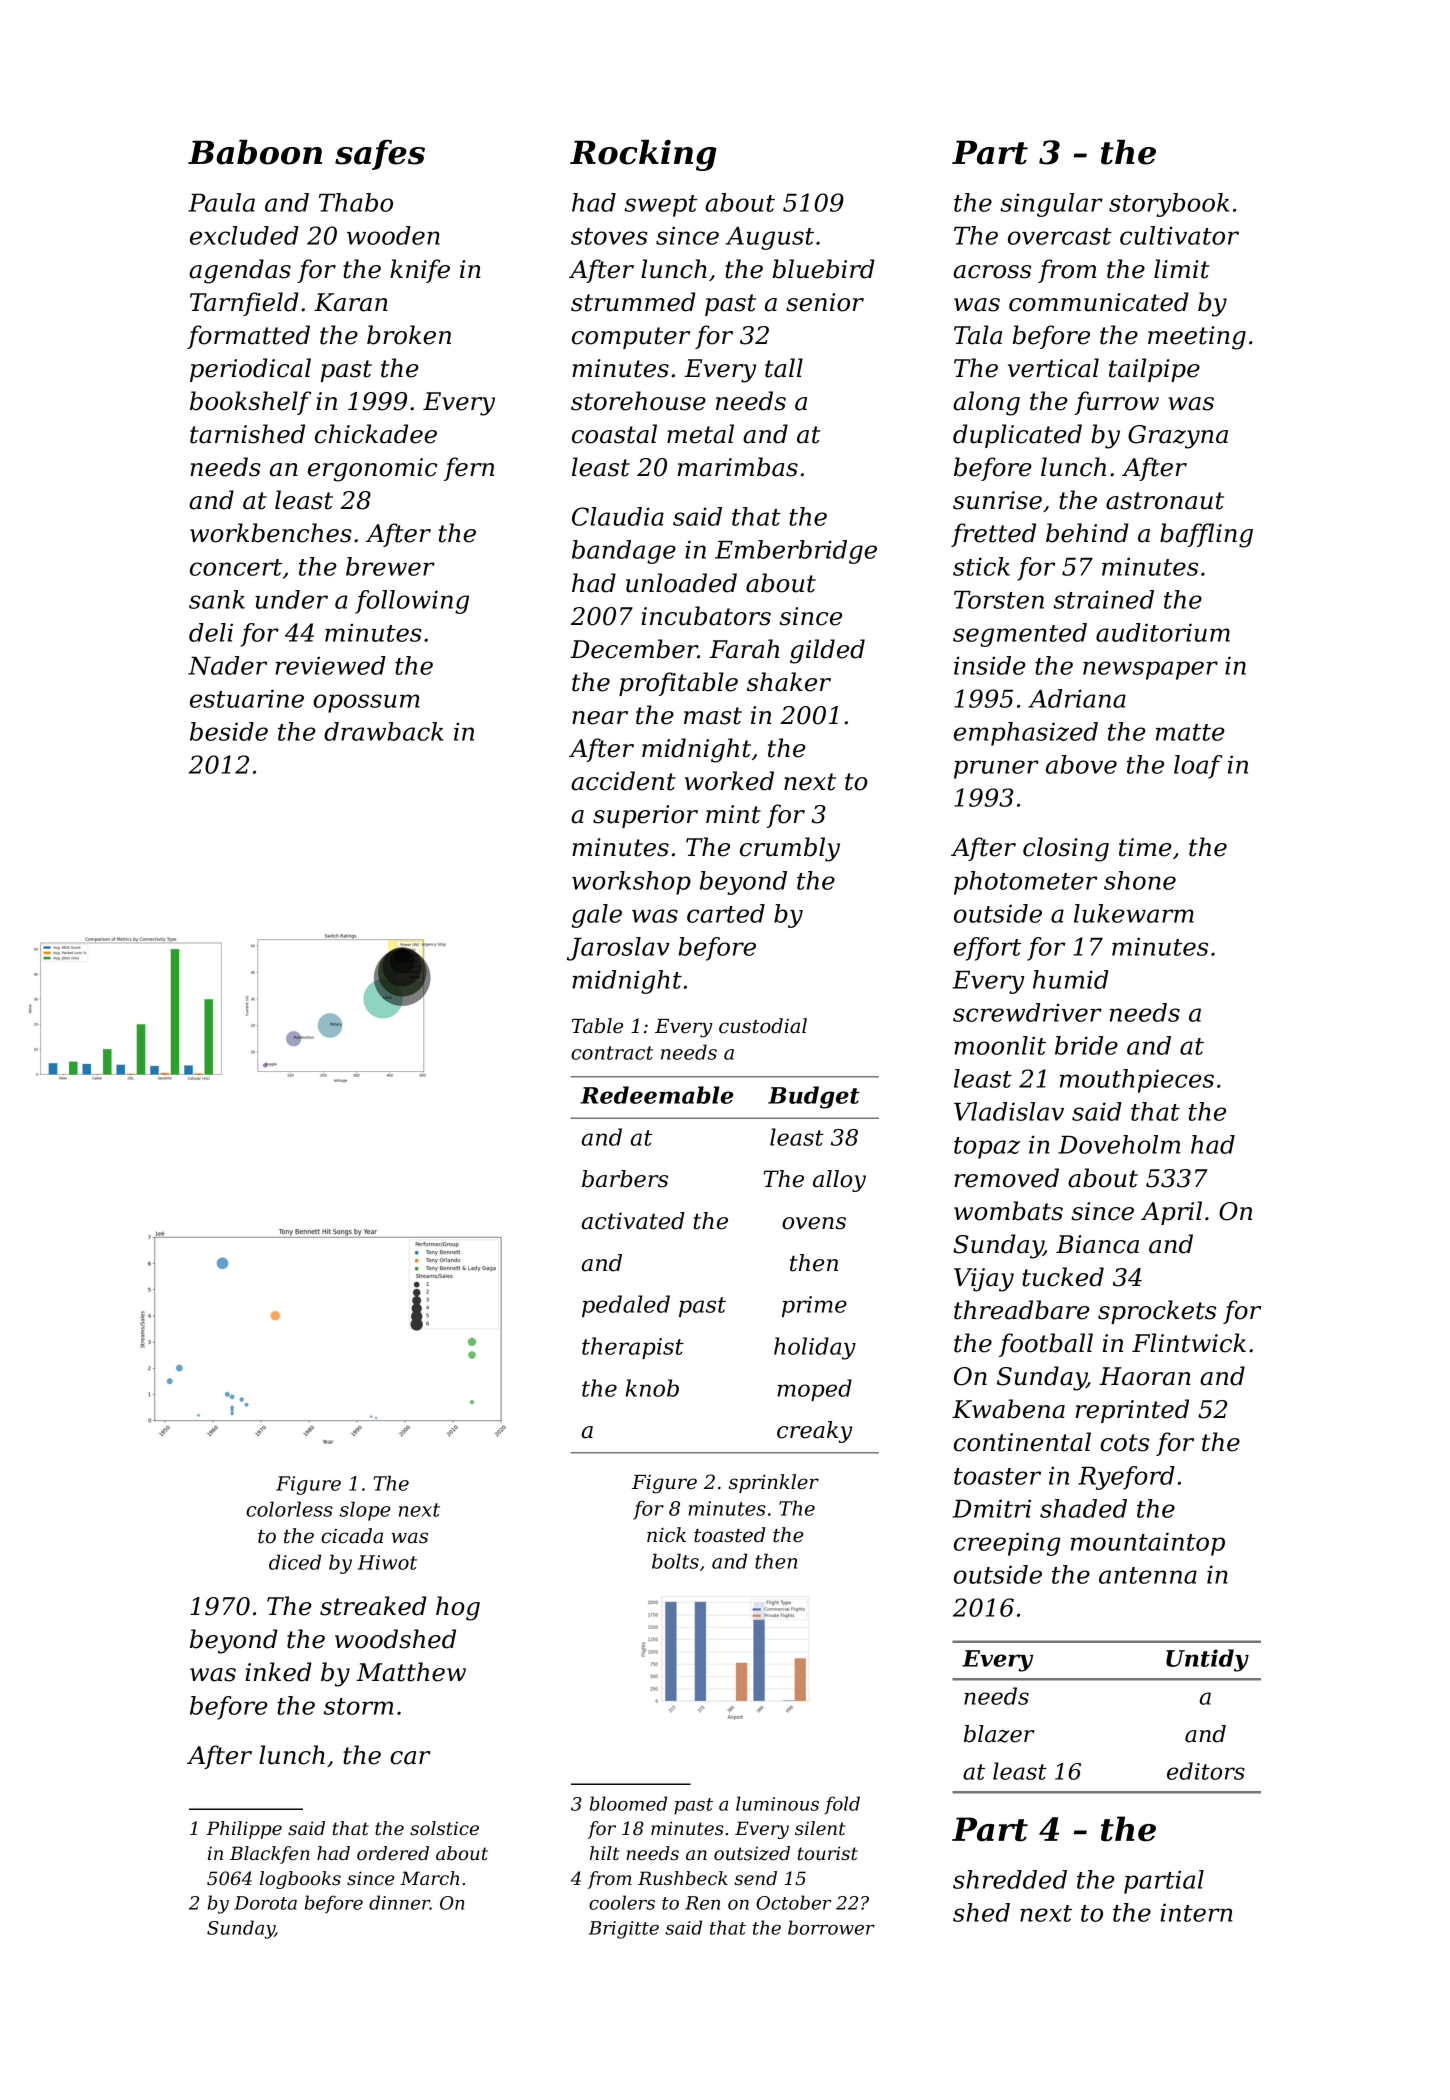 This screenshot has height=2100, width=1450. What do you see at coordinates (265, 1903) in the screenshot?
I see `Dorota` at bounding box center [265, 1903].
